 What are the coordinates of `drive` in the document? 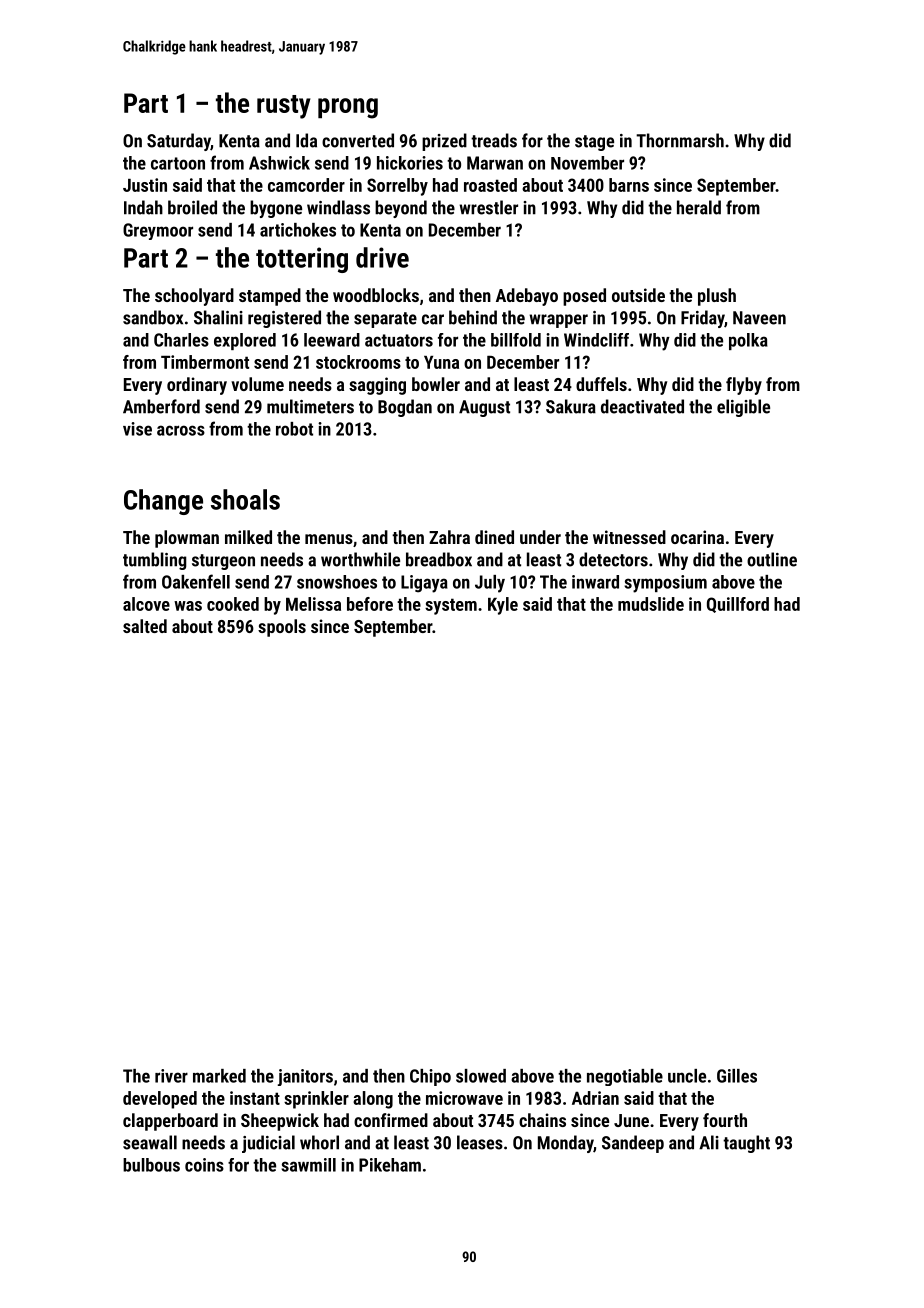 It's located at (382, 257).
